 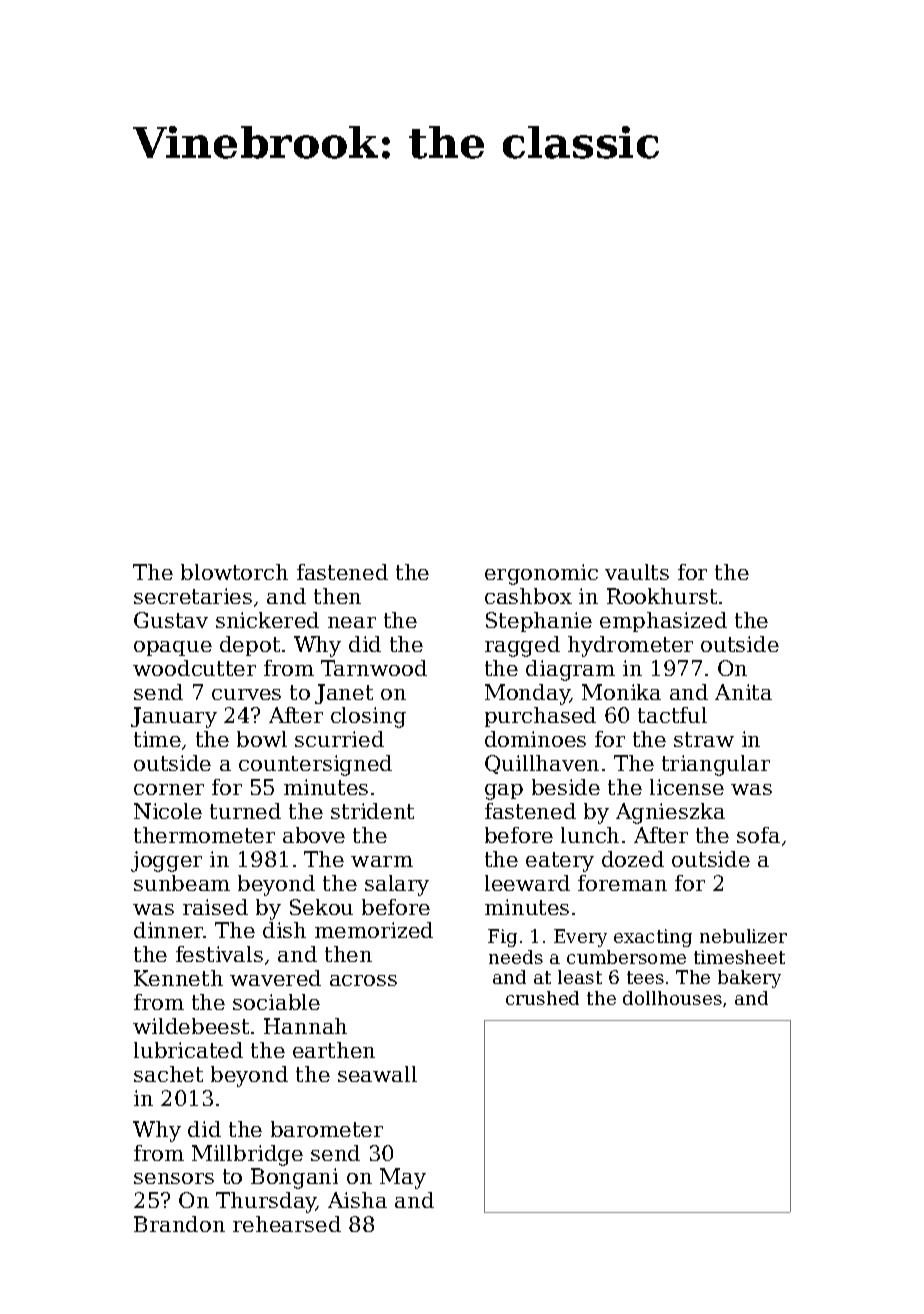 I want to click on license, so click(x=687, y=787).
